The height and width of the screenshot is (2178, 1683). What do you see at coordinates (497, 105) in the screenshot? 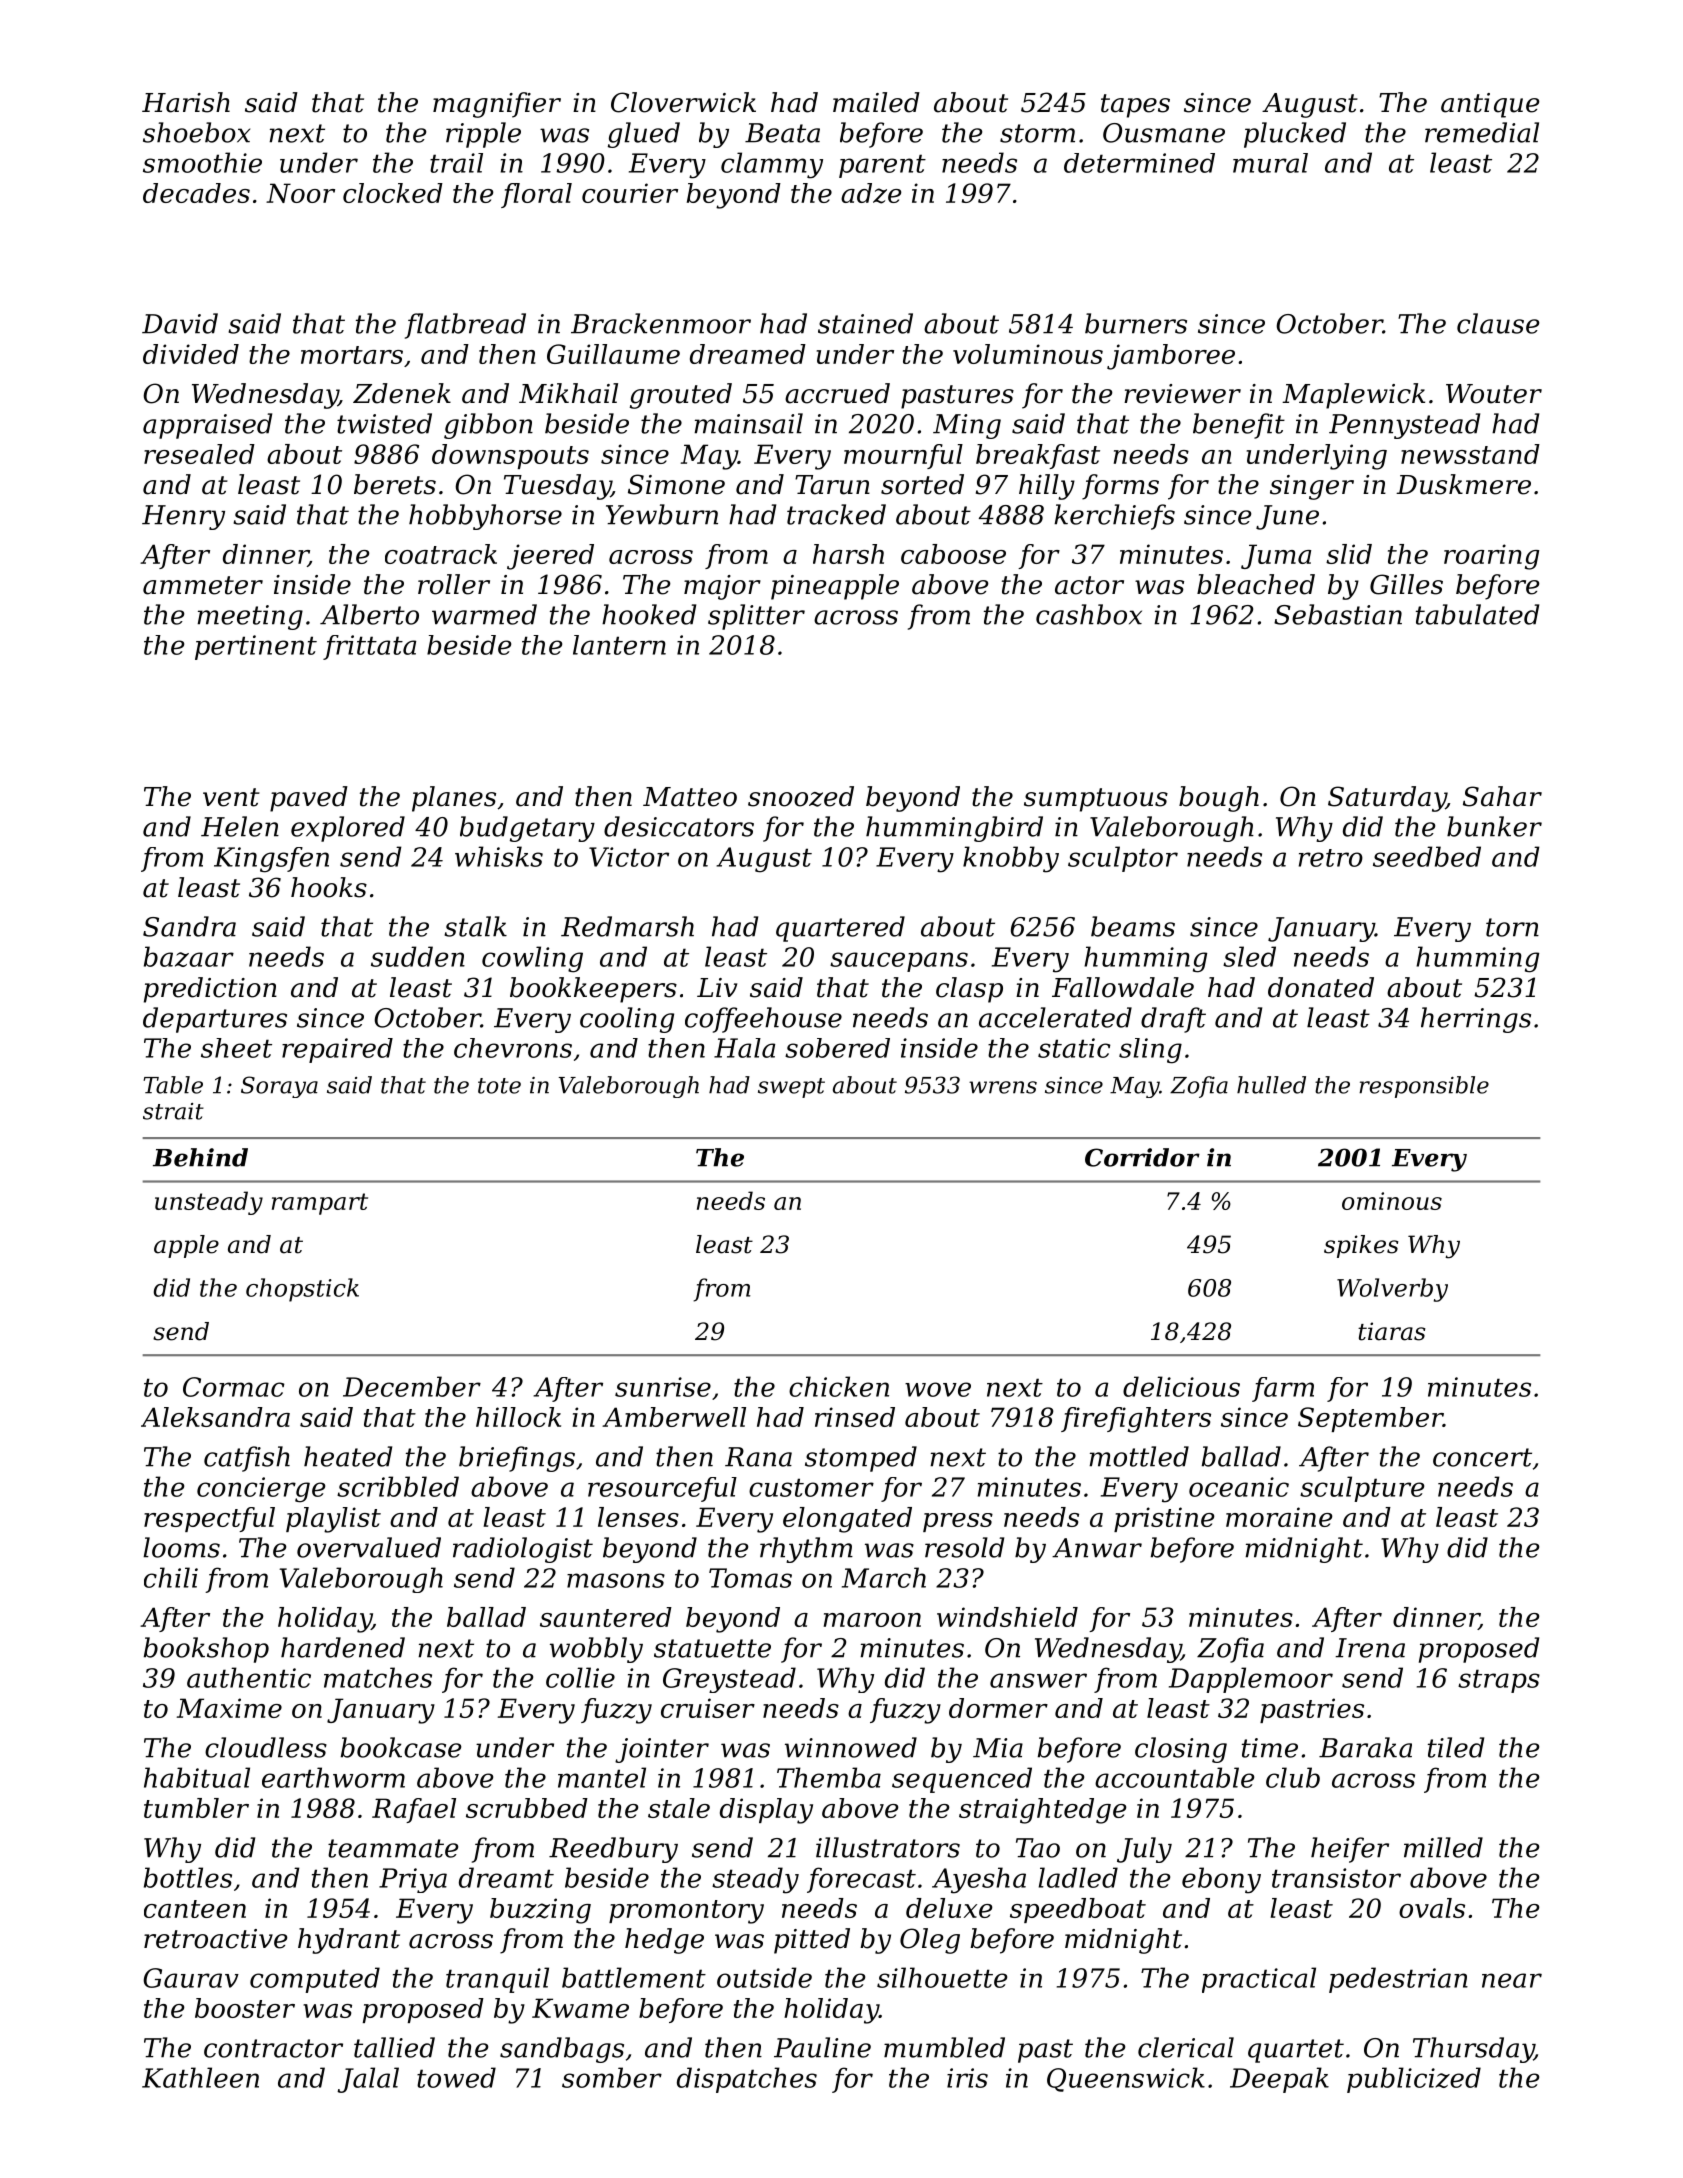
I see `magnifier` at bounding box center [497, 105].
